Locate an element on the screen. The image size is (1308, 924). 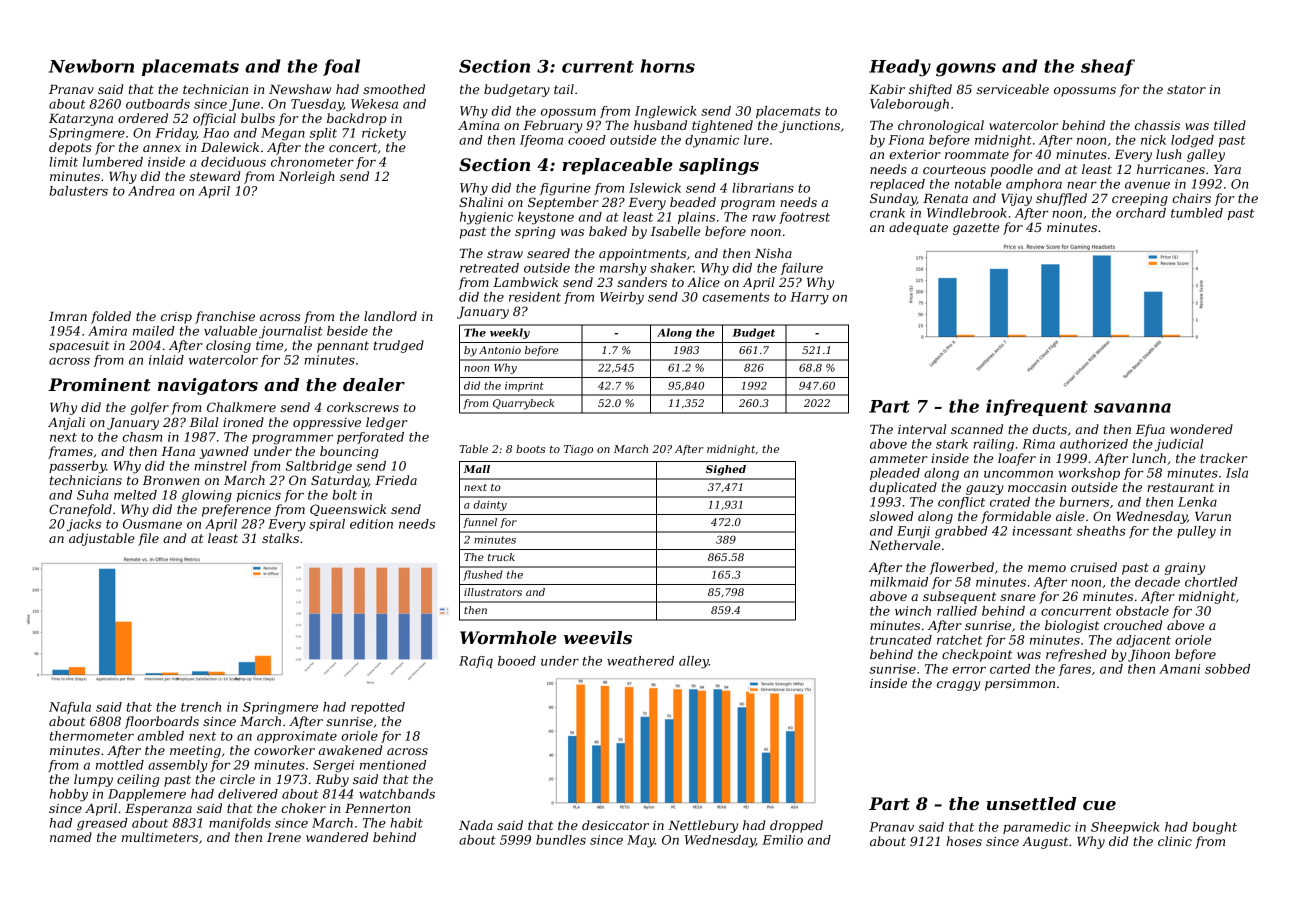
Kabir is located at coordinates (887, 89).
